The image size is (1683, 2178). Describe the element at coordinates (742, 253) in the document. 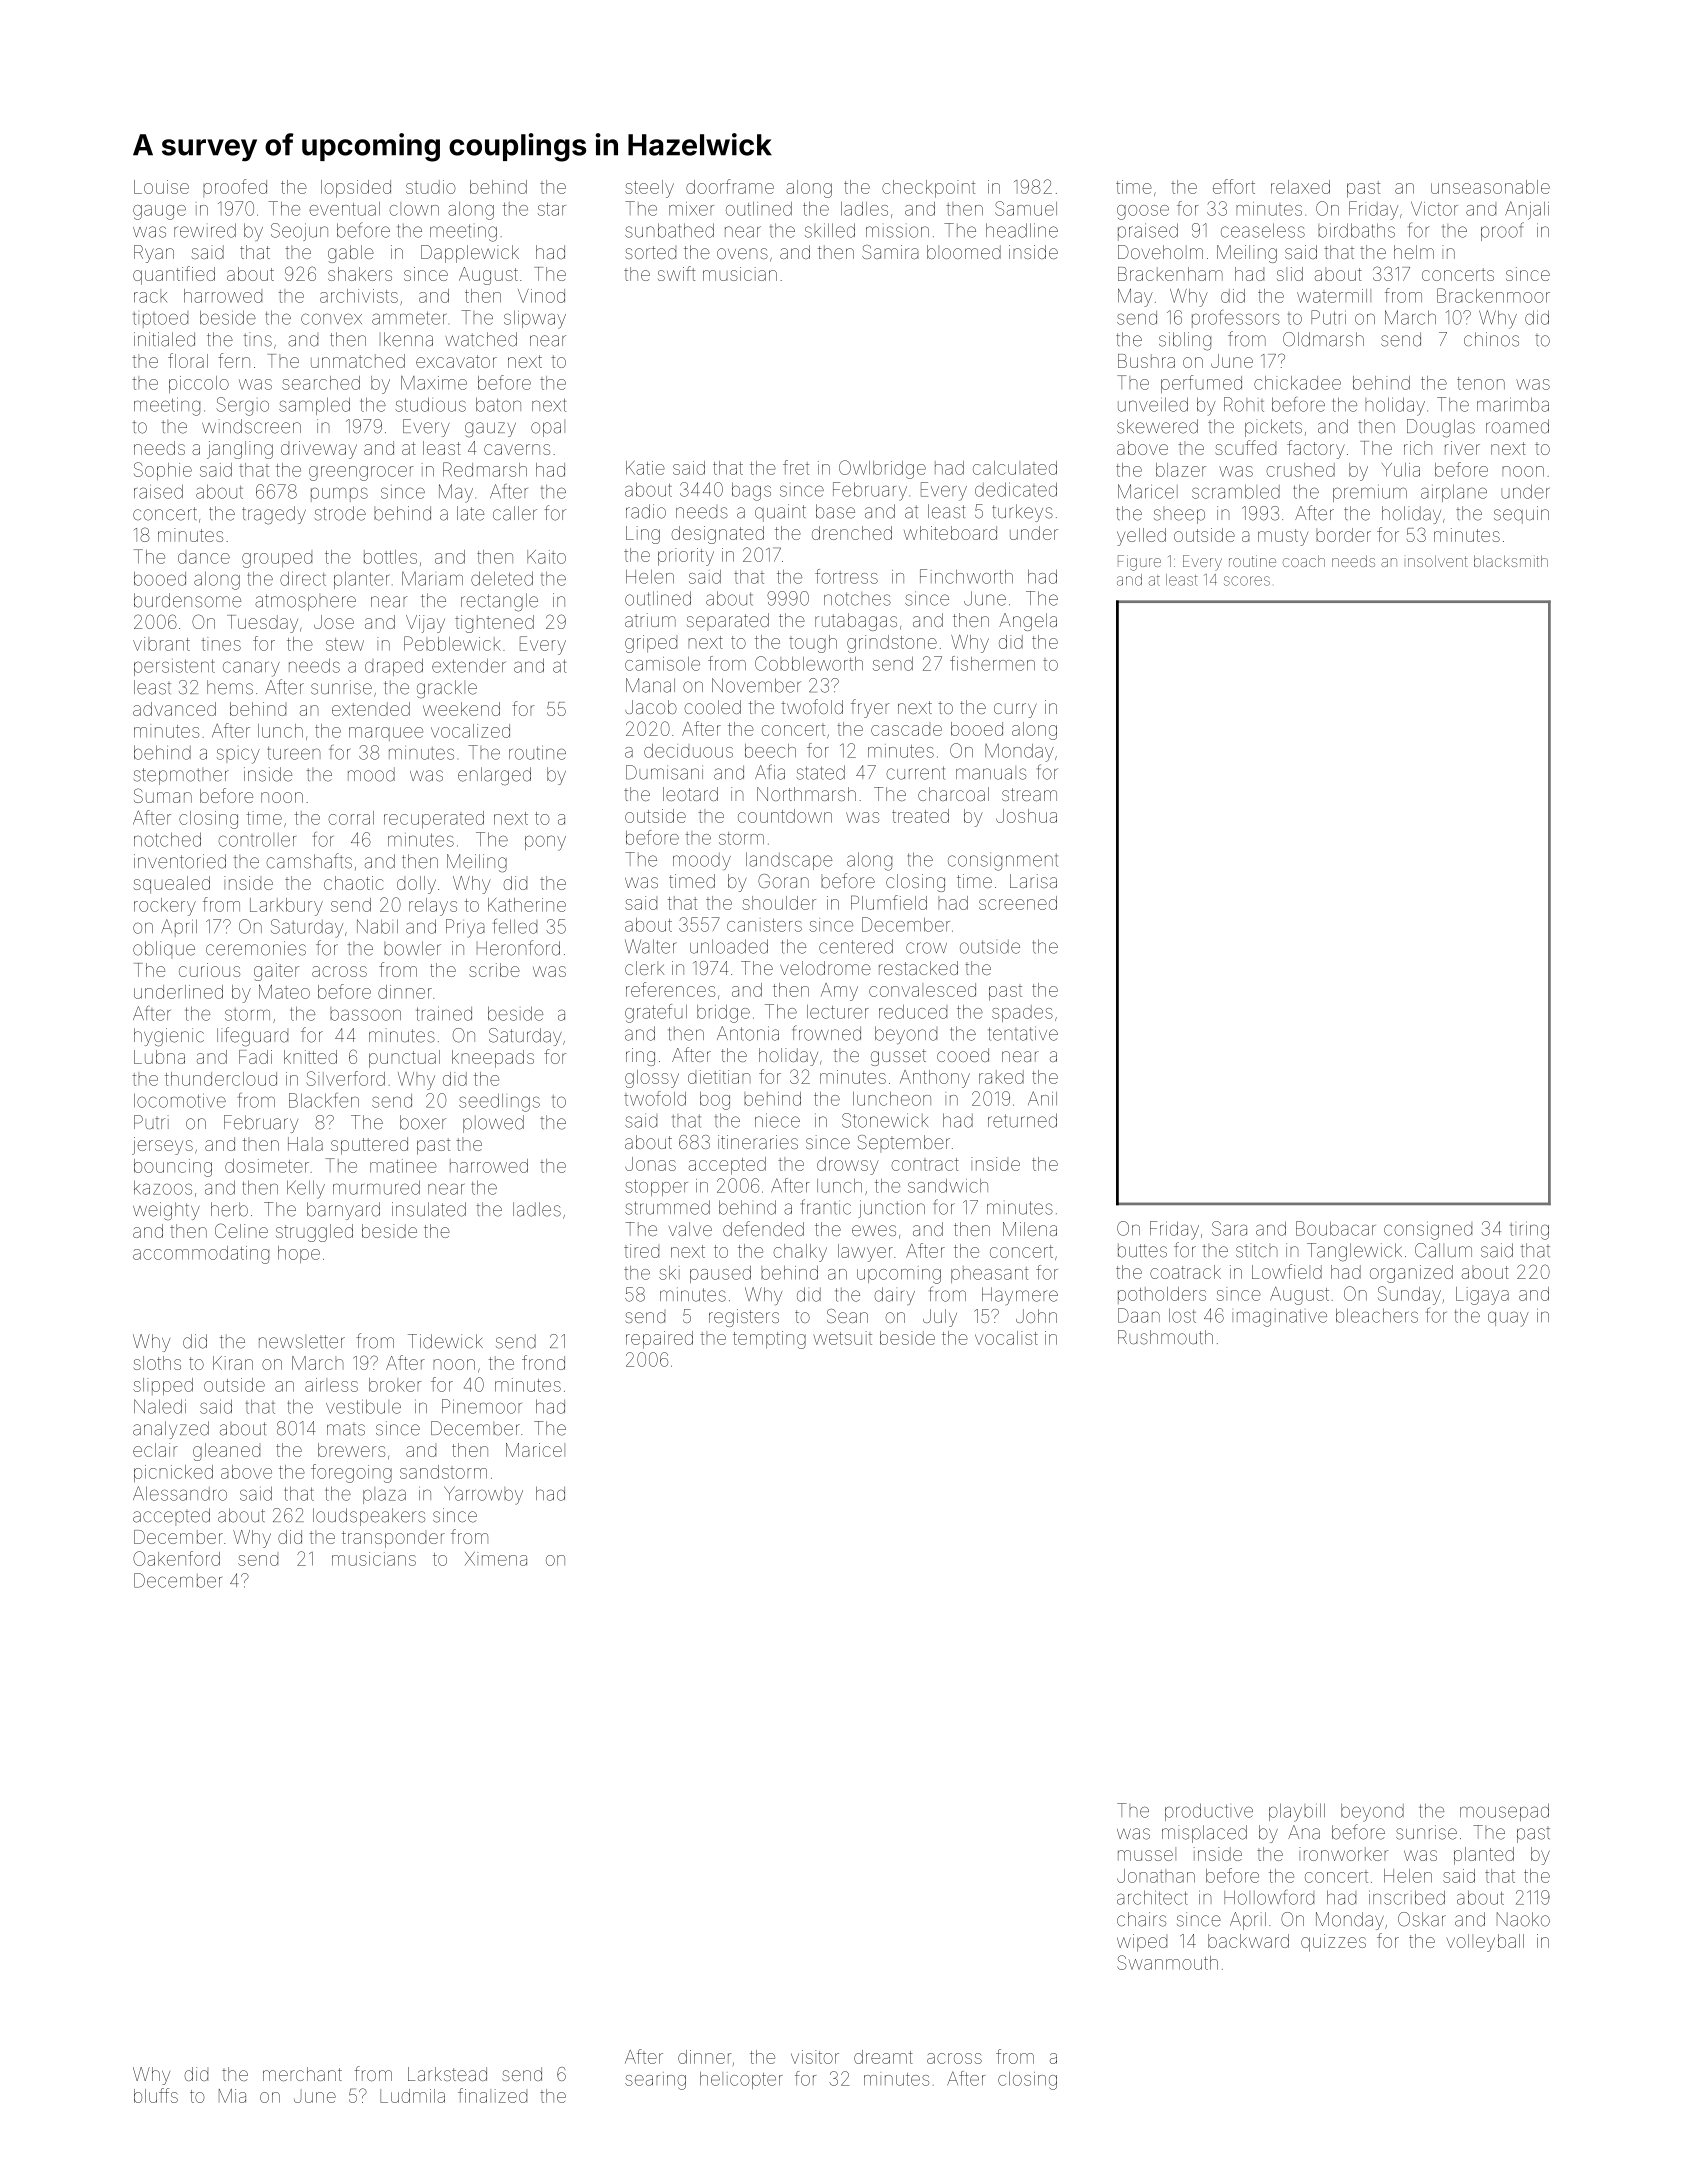

I see `ovens` at that location.
